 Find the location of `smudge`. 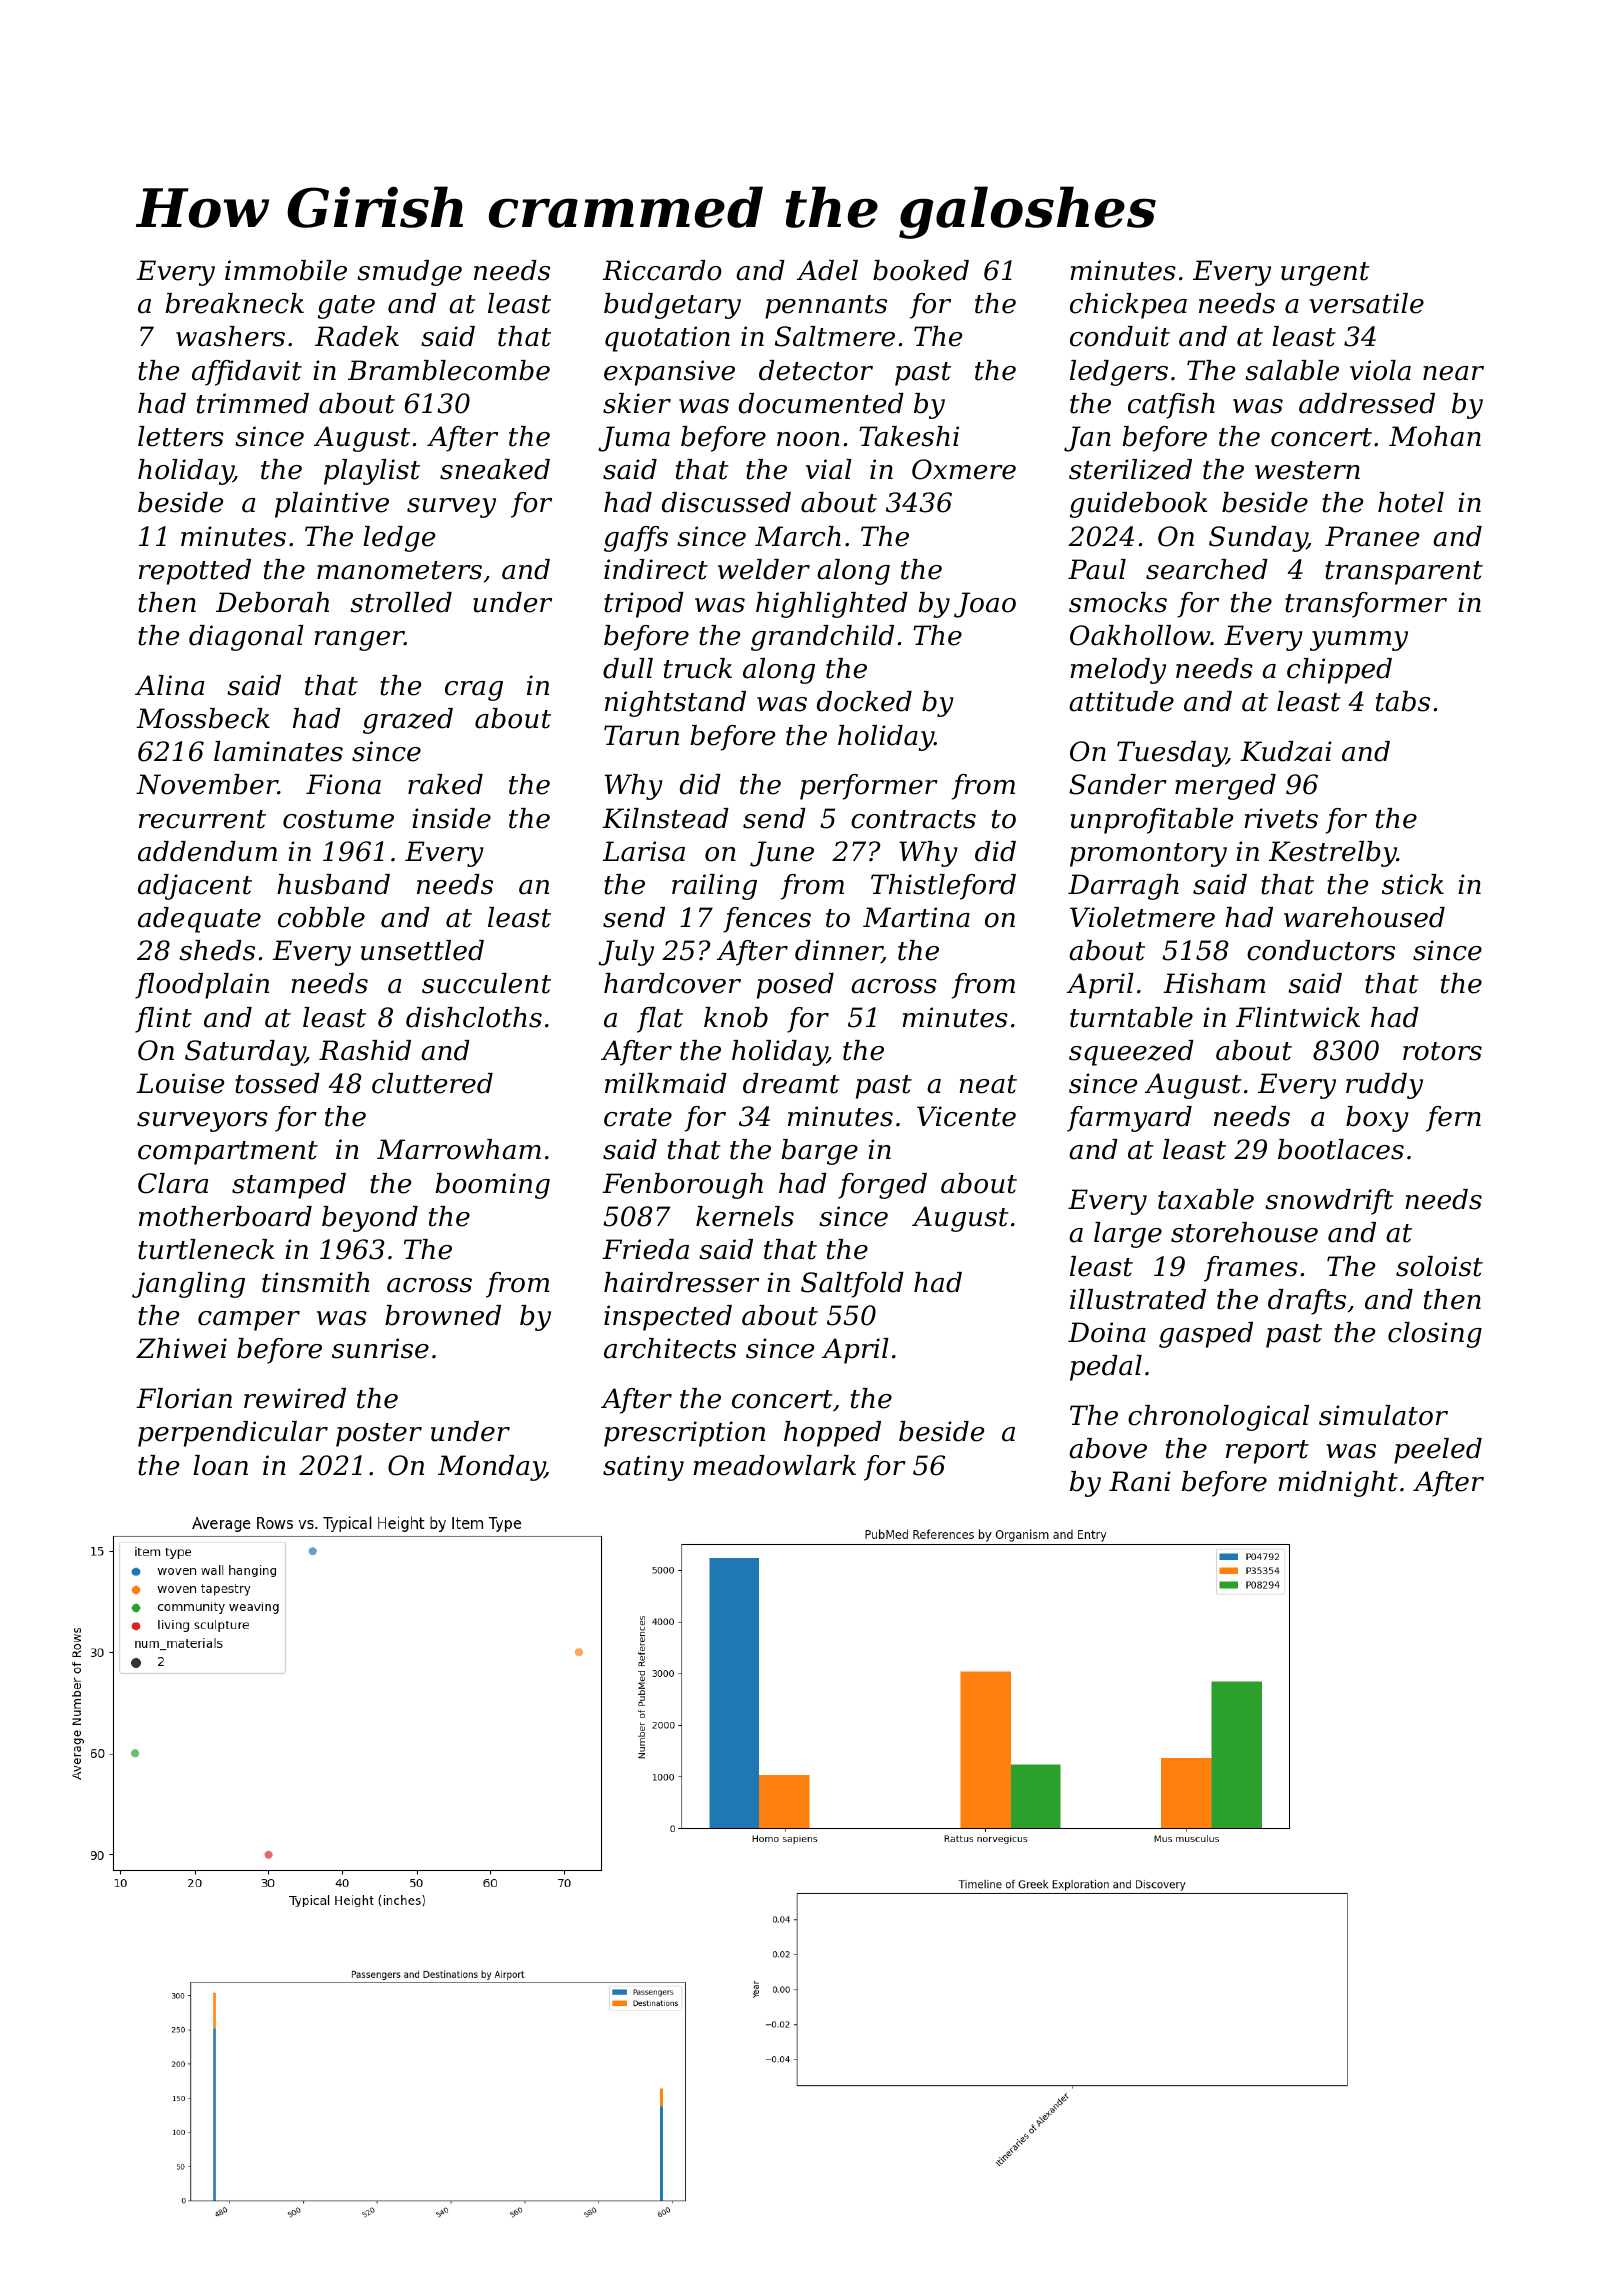

smudge is located at coordinates (409, 273).
